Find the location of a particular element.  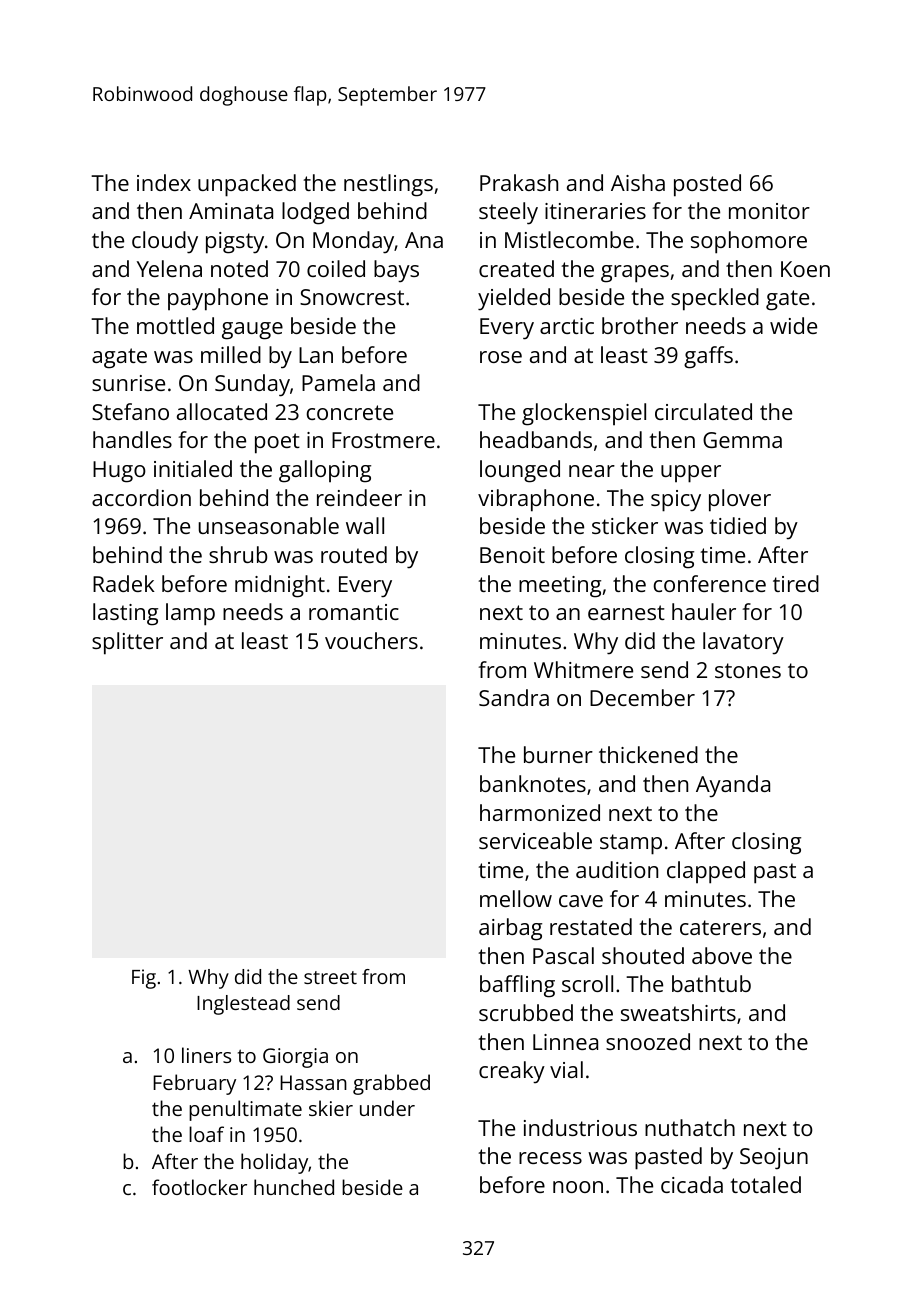

handles is located at coordinates (132, 439).
